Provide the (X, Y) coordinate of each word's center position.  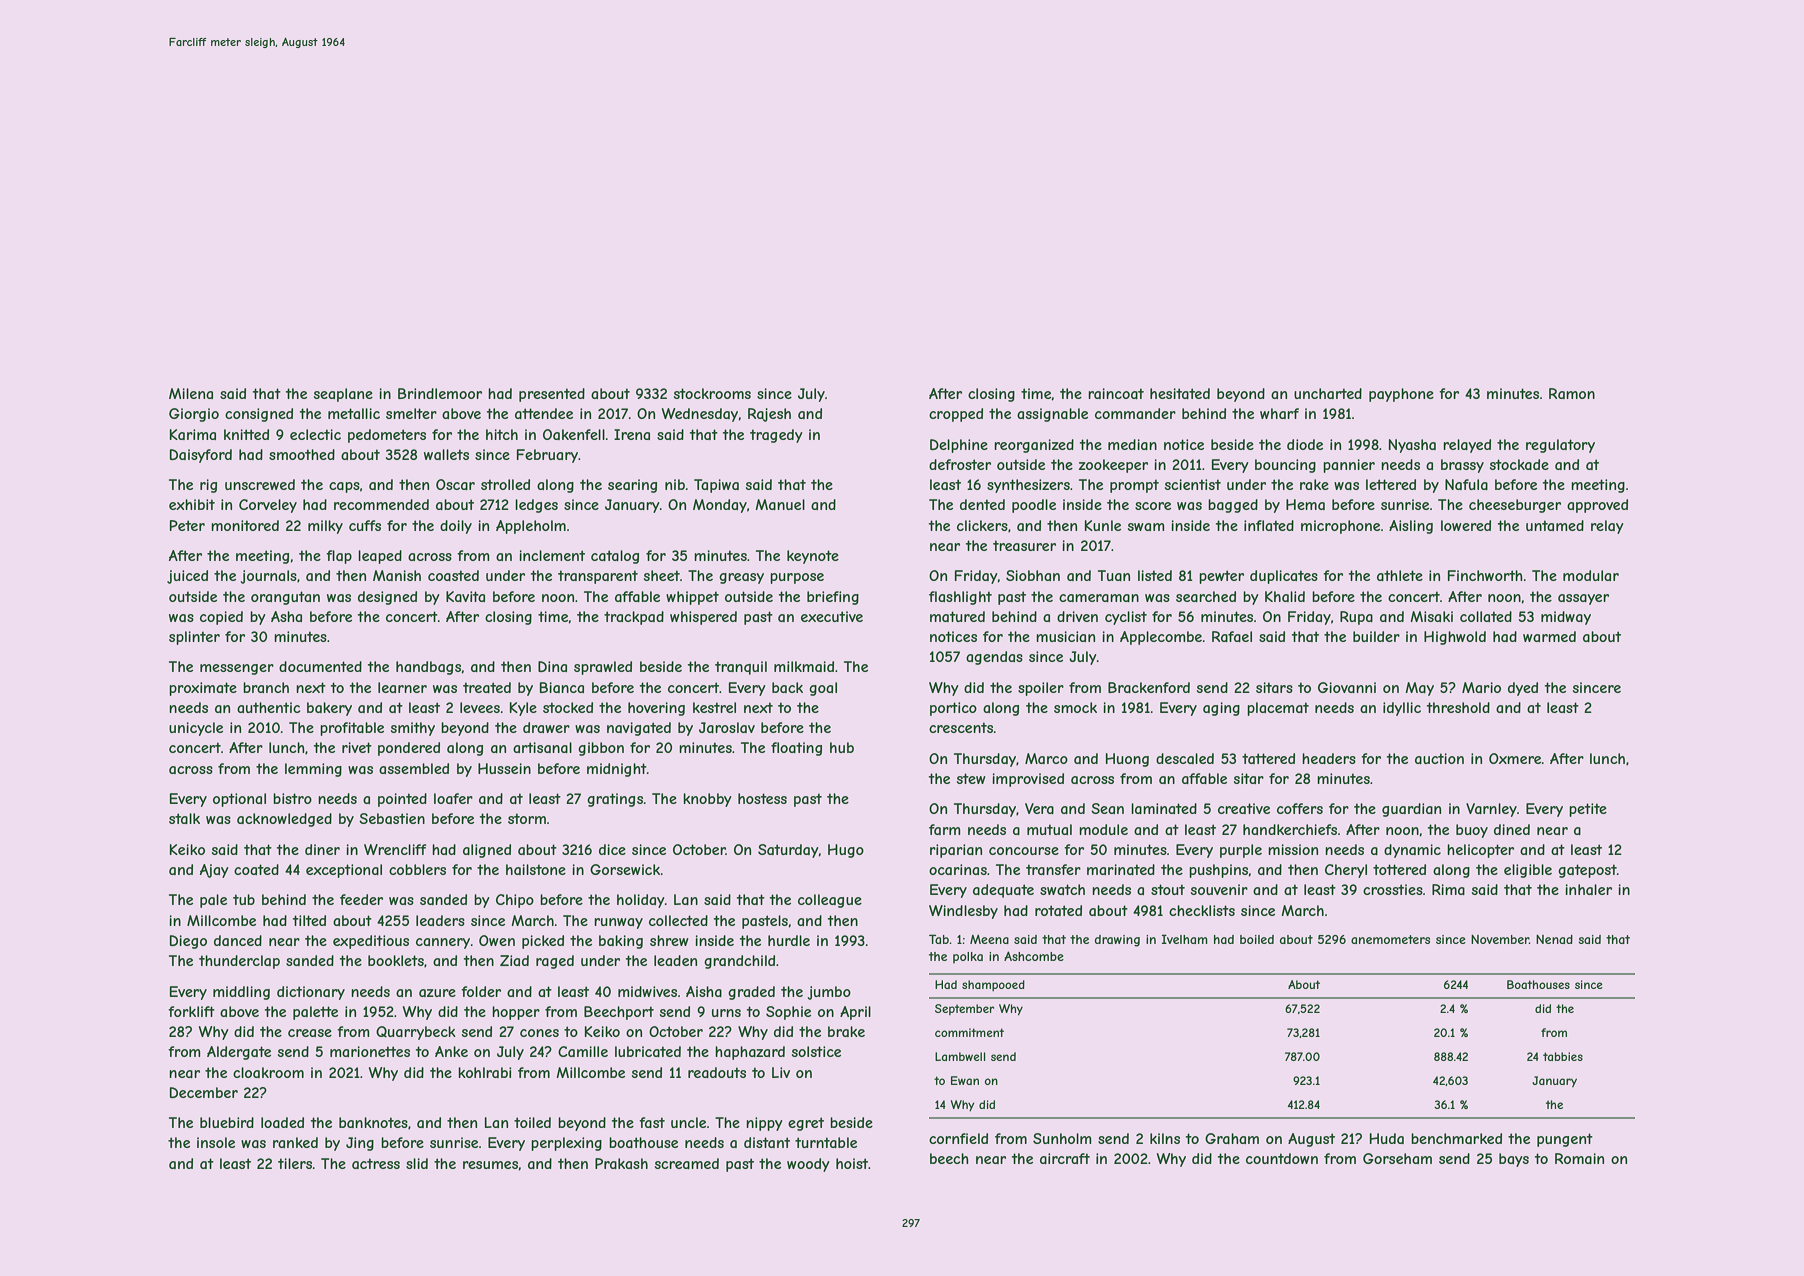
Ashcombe (1034, 956)
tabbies (1563, 1056)
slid (417, 1163)
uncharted (1328, 393)
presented (552, 395)
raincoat (1116, 393)
